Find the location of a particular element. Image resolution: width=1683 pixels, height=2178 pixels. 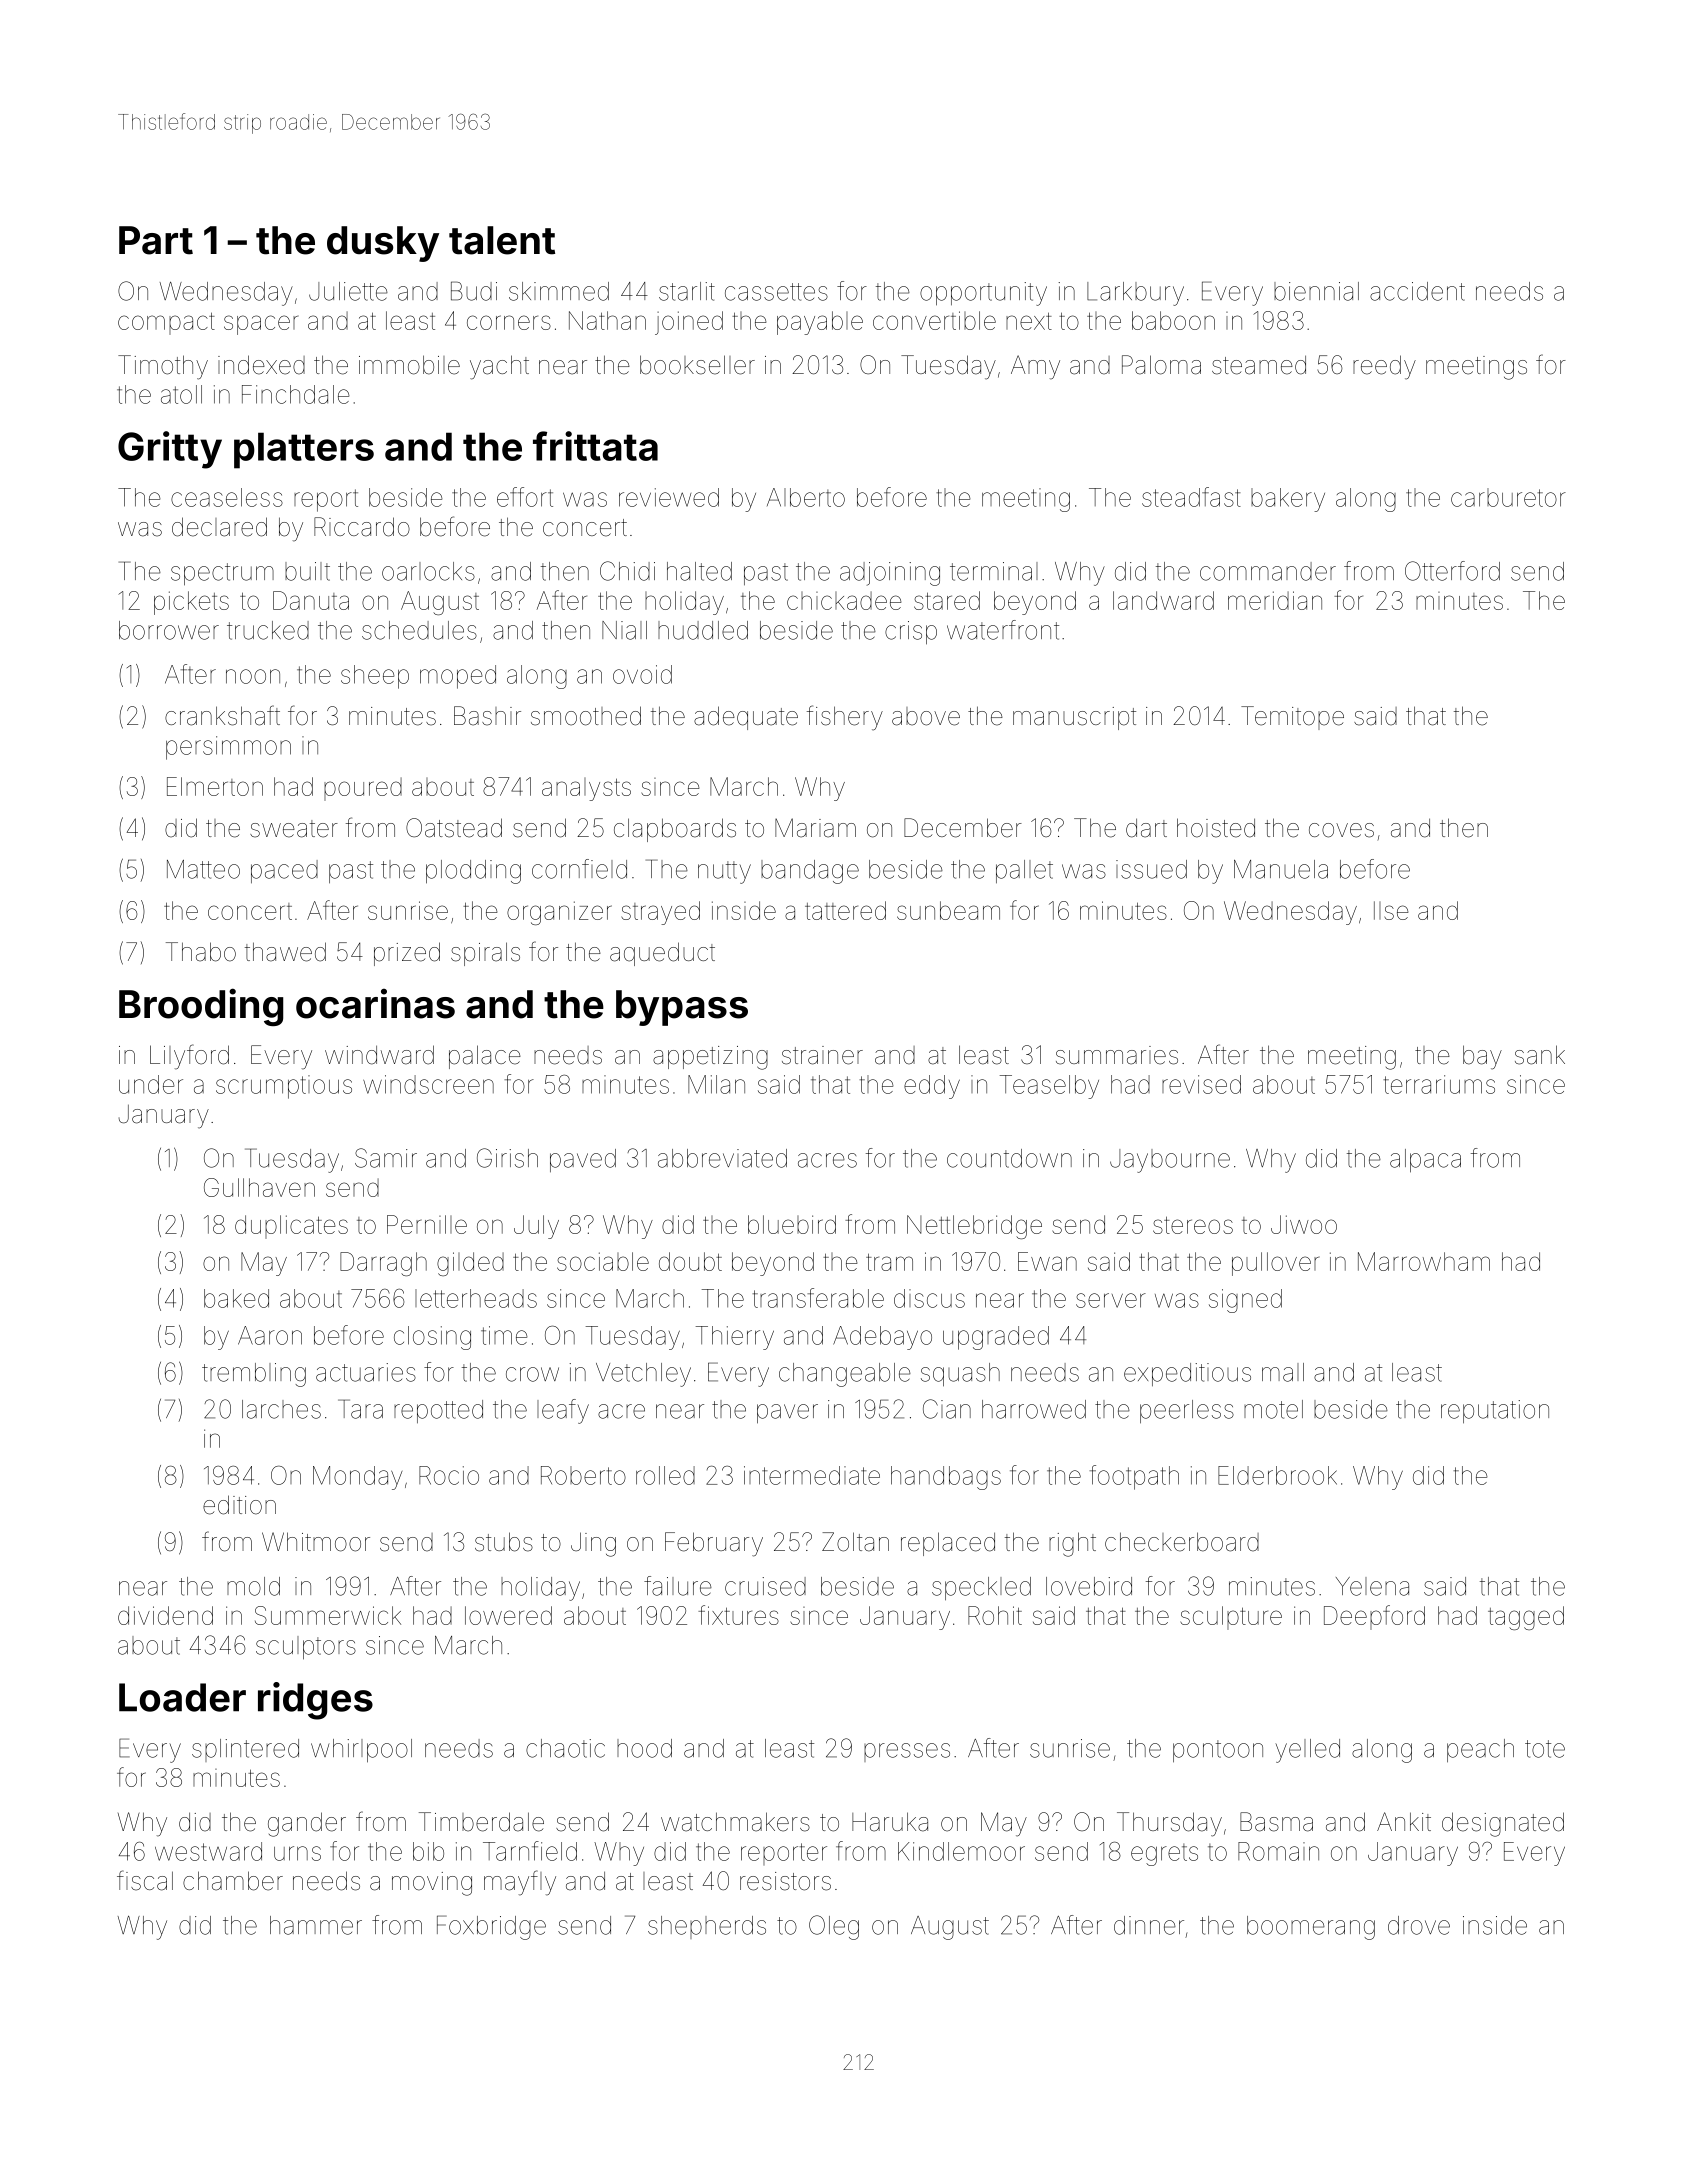

talent is located at coordinates (502, 240).
